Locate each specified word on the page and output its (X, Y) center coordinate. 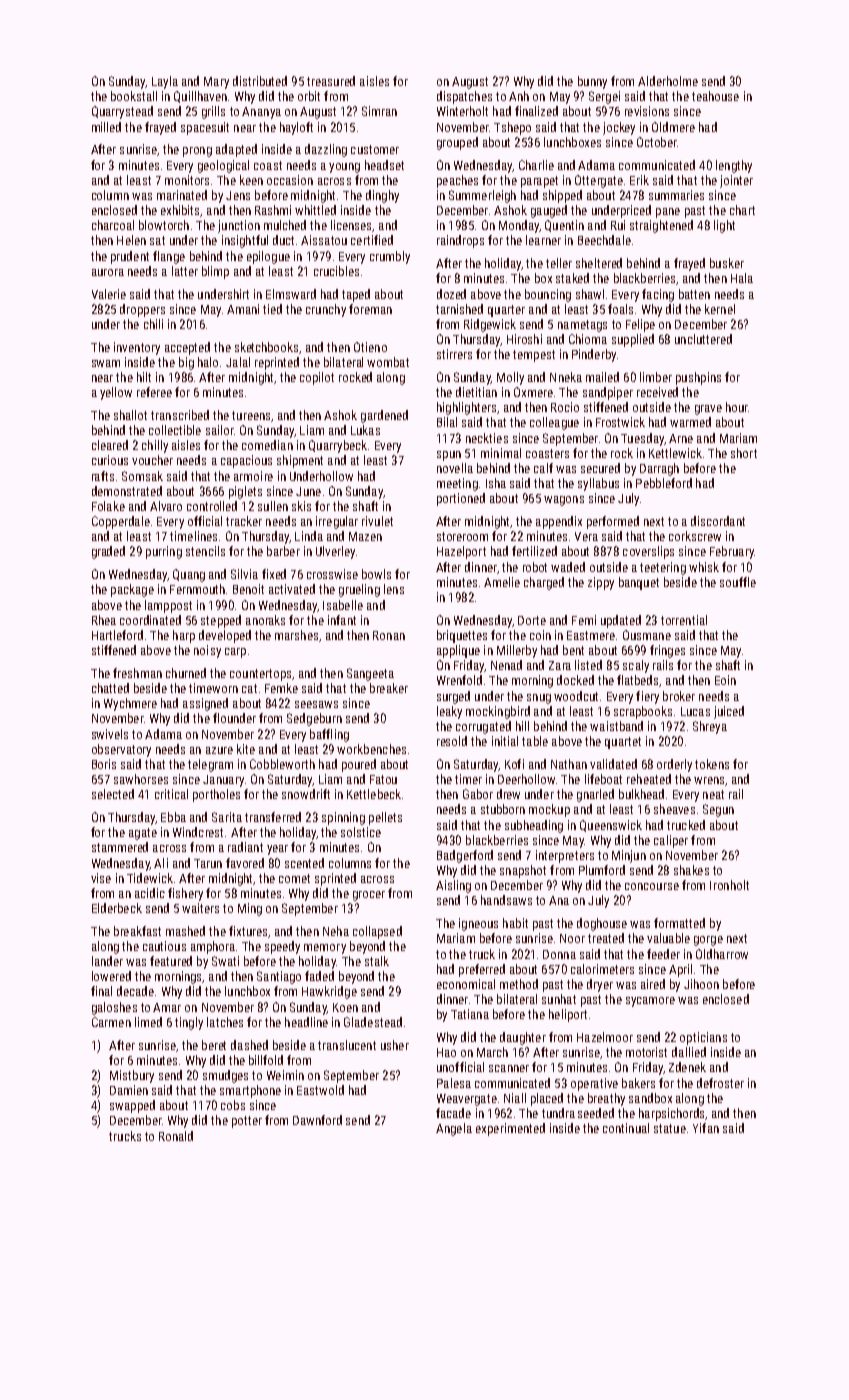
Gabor (478, 794)
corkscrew (695, 536)
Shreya (710, 727)
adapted (236, 150)
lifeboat (603, 779)
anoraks (265, 620)
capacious (246, 461)
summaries (676, 195)
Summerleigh (482, 196)
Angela (454, 1129)
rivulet (377, 521)
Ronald (176, 1136)
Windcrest (198, 832)
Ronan (389, 635)
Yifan (706, 1128)
